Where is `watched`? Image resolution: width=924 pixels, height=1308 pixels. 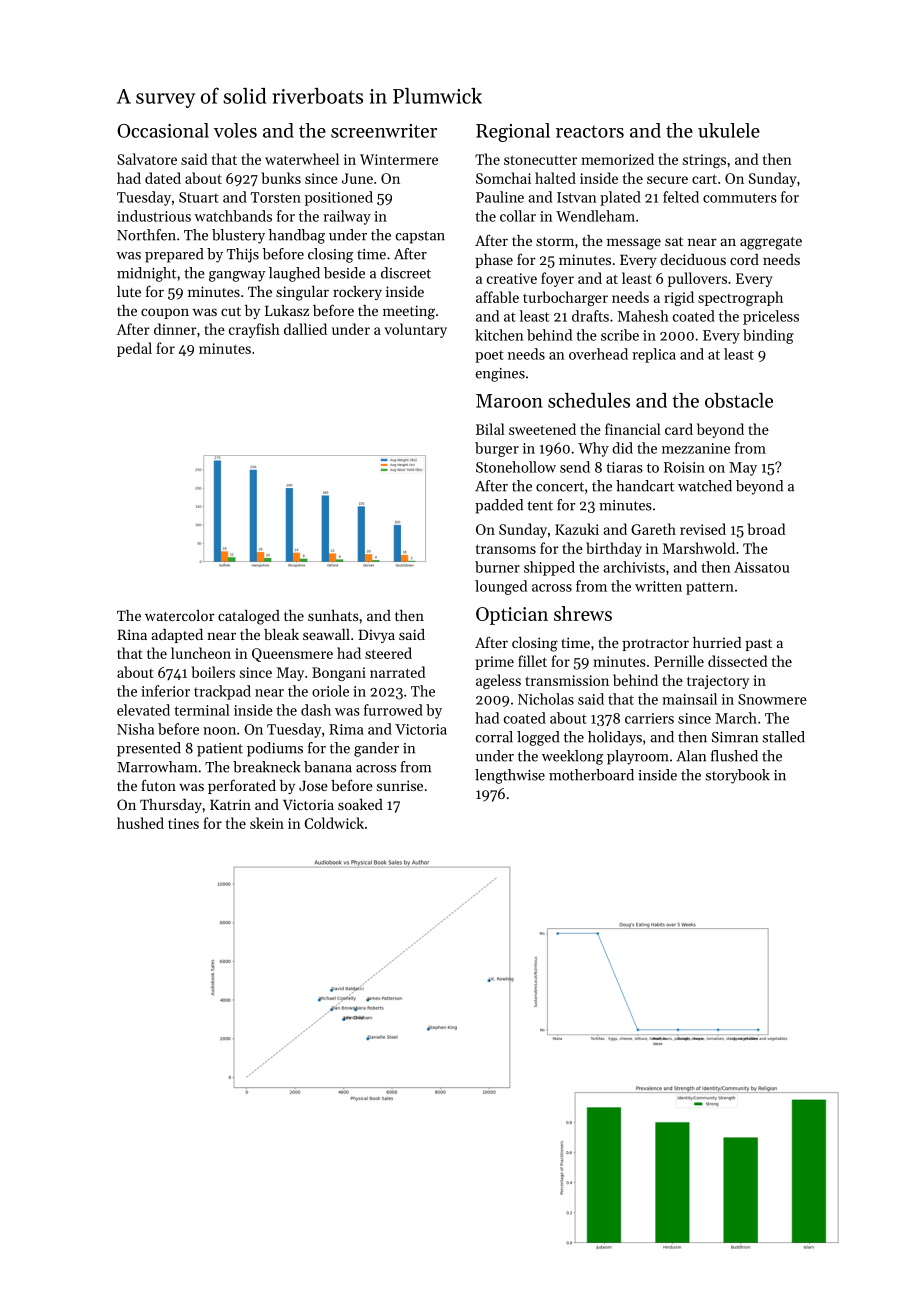 watched is located at coordinates (705, 486).
